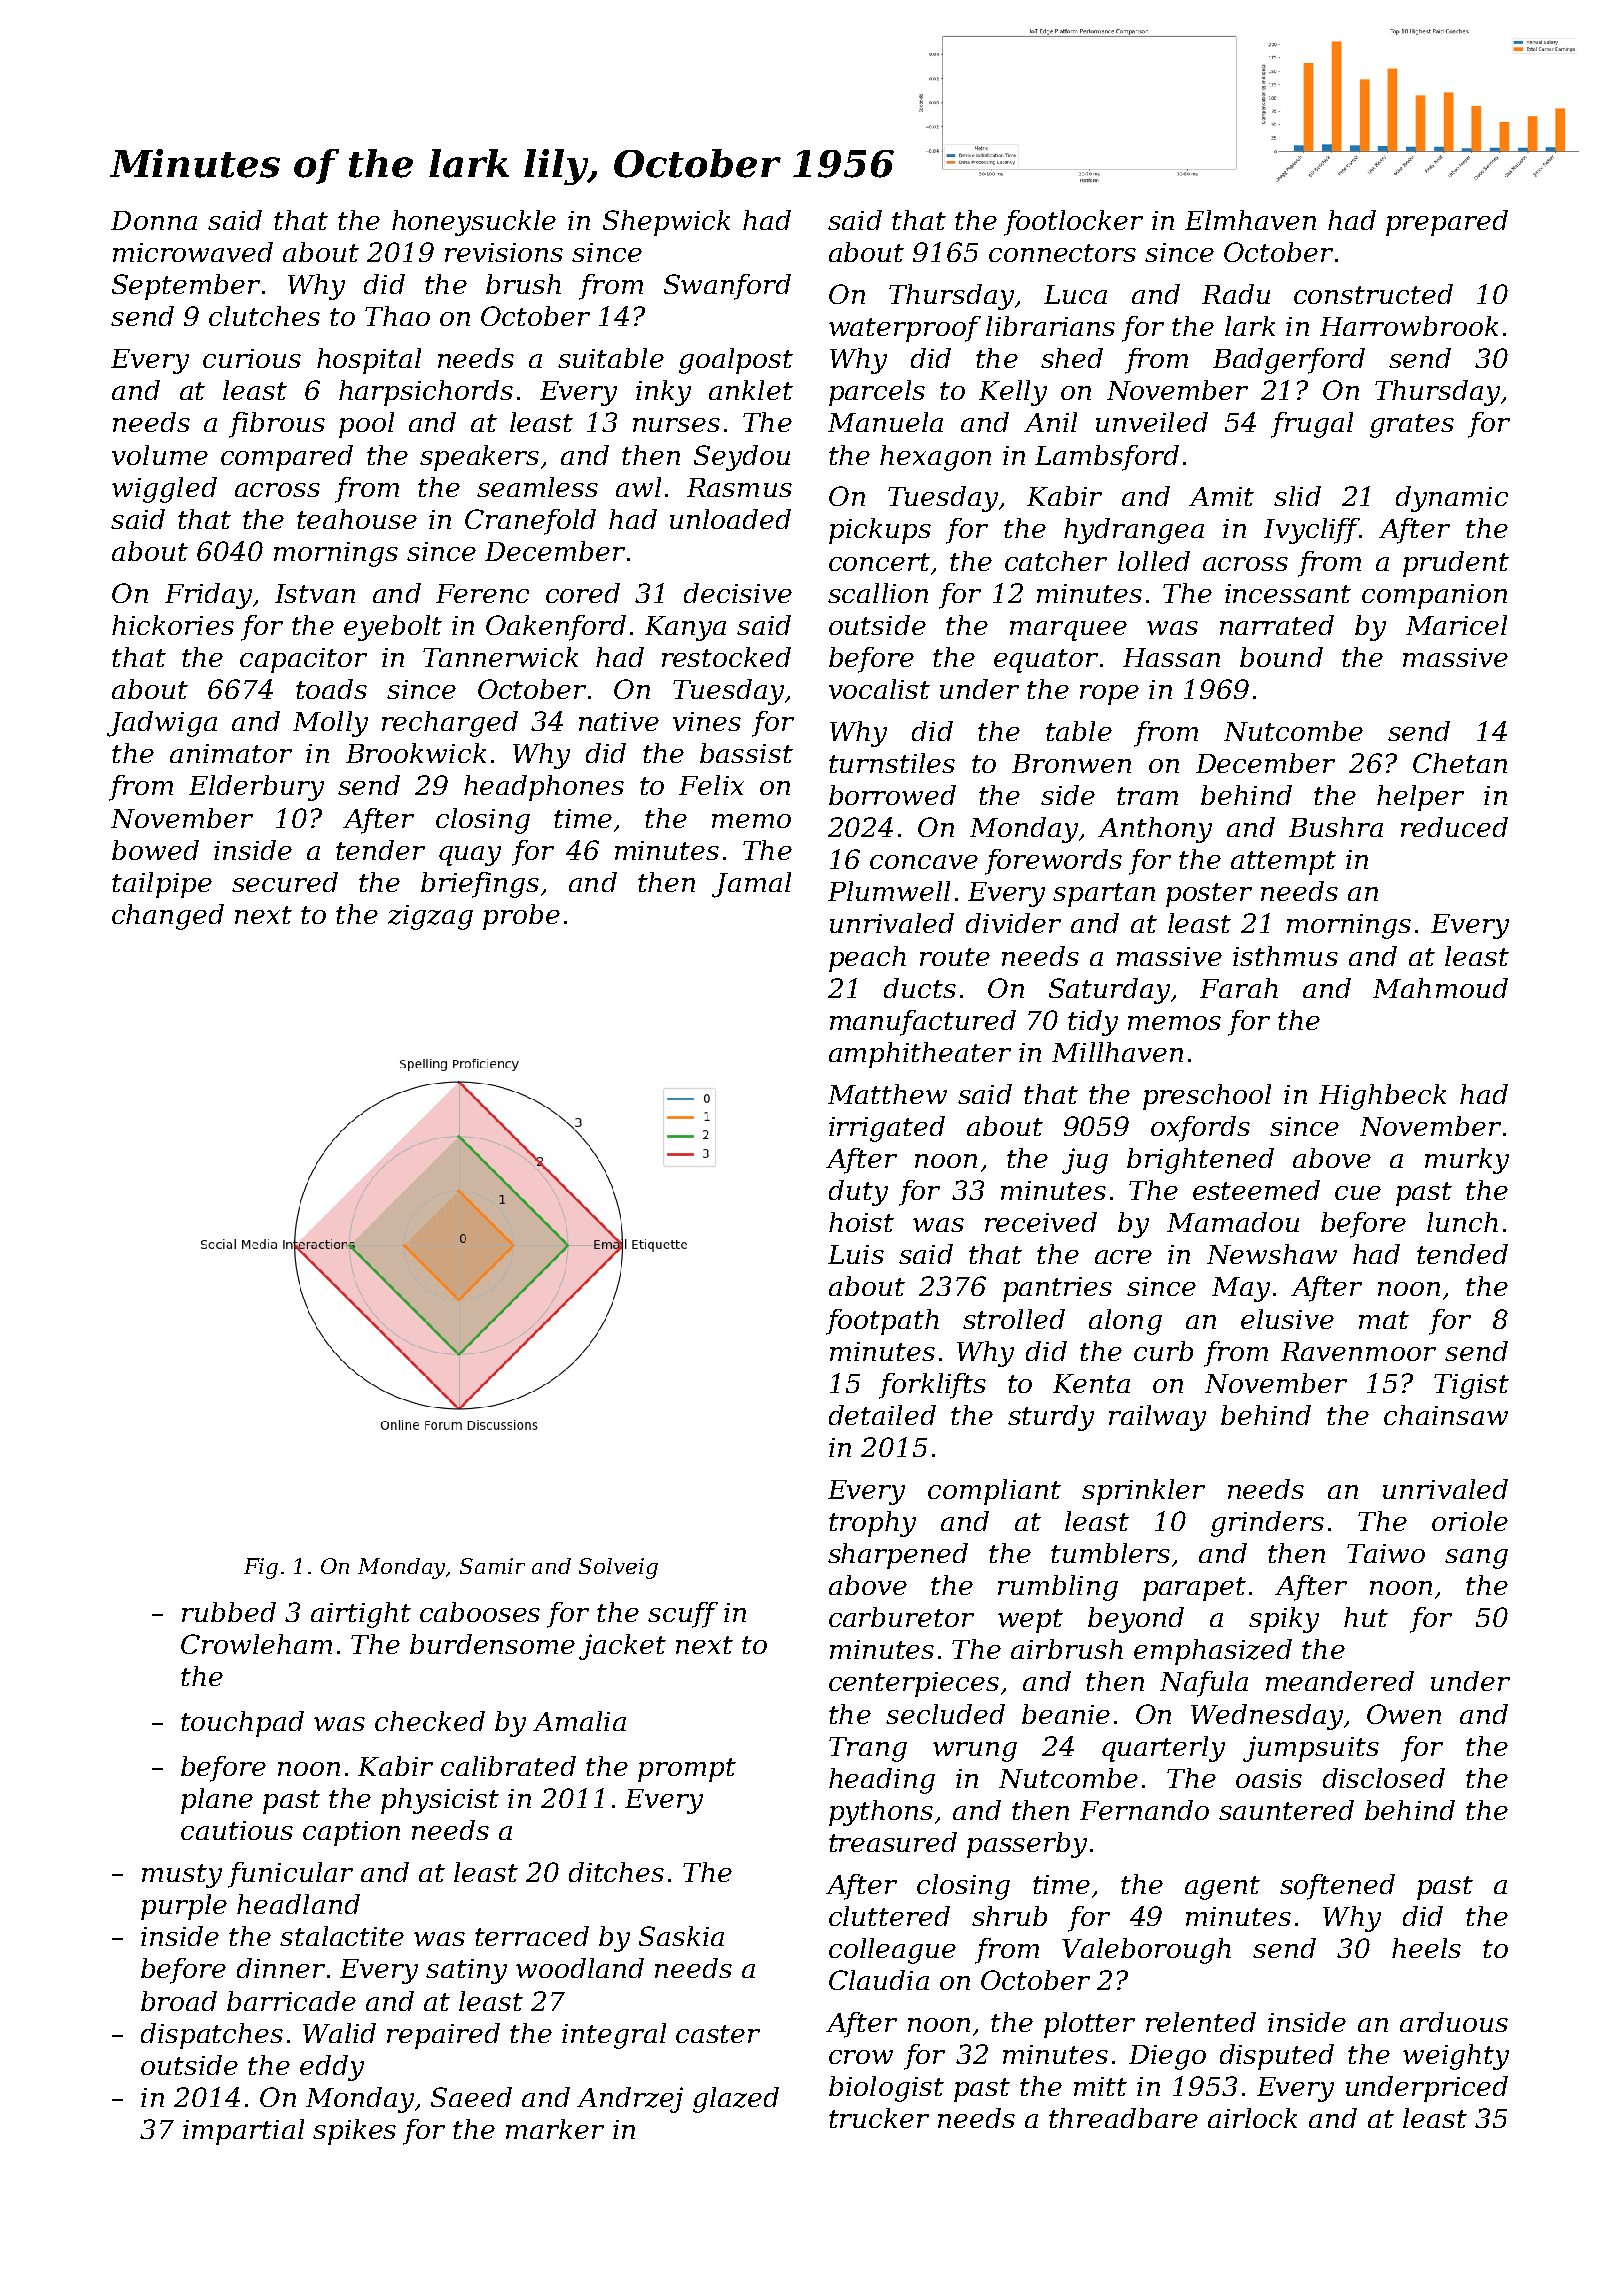 This screenshot has width=1620, height=2292. Describe the element at coordinates (881, 1813) in the screenshot. I see `pythons` at that location.
